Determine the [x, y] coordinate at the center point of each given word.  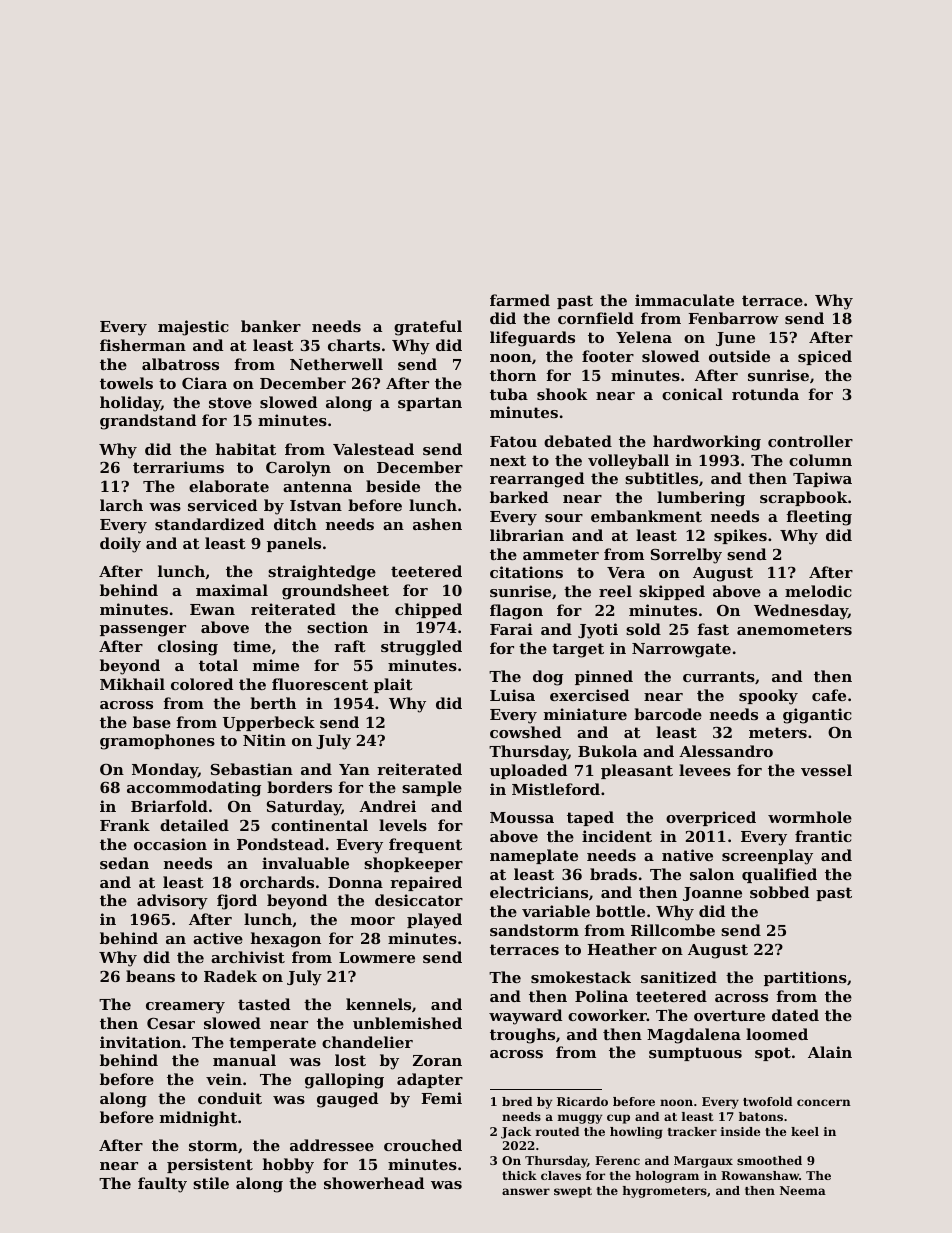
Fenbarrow [733, 318]
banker [271, 326]
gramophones [157, 742]
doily [120, 545]
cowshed [525, 732]
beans [150, 976]
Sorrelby [686, 556]
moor [373, 921]
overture [729, 1015]
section [337, 627]
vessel [826, 770]
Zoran [437, 1060]
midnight [198, 1119]
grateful [428, 328]
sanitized [679, 977]
